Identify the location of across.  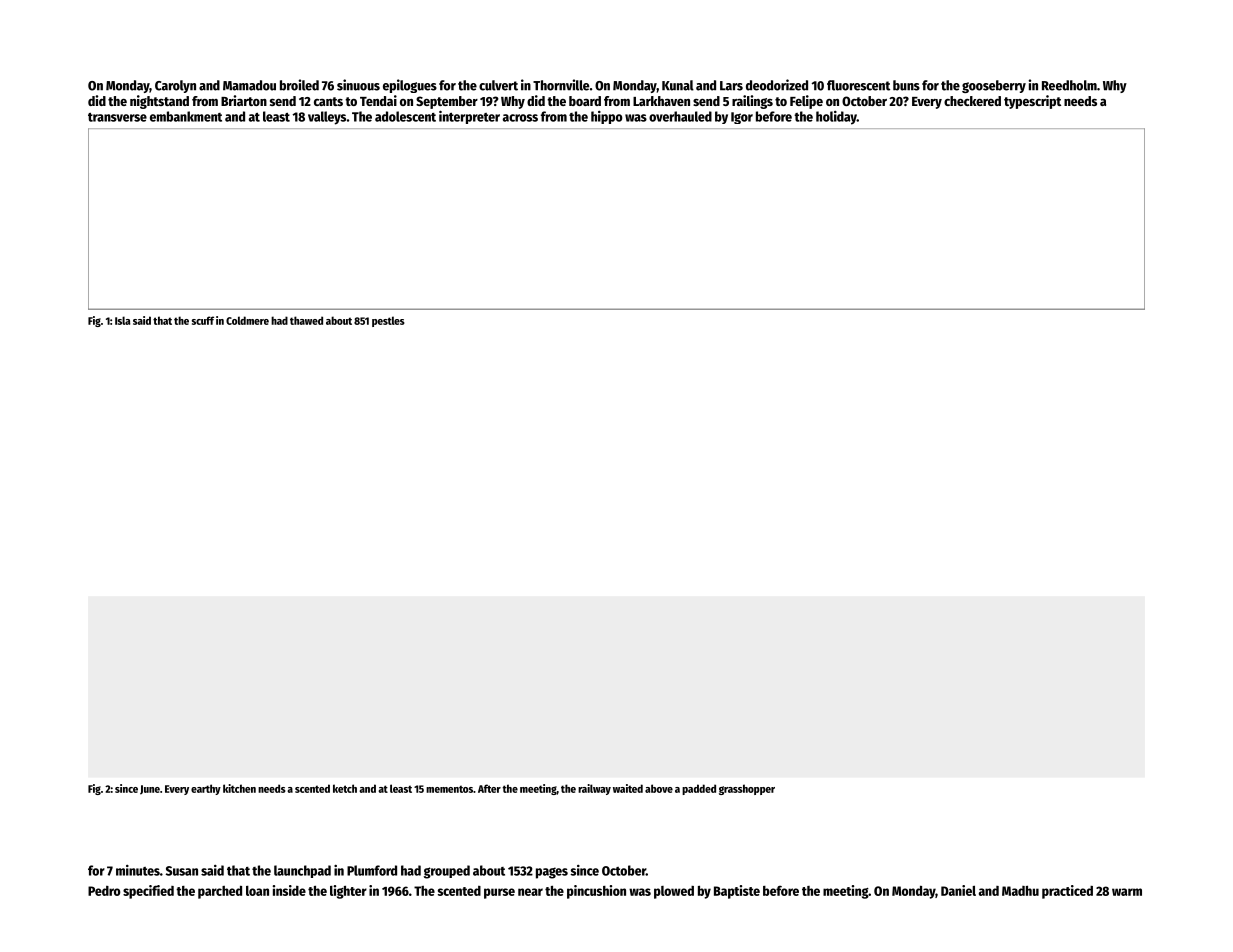
(520, 118).
